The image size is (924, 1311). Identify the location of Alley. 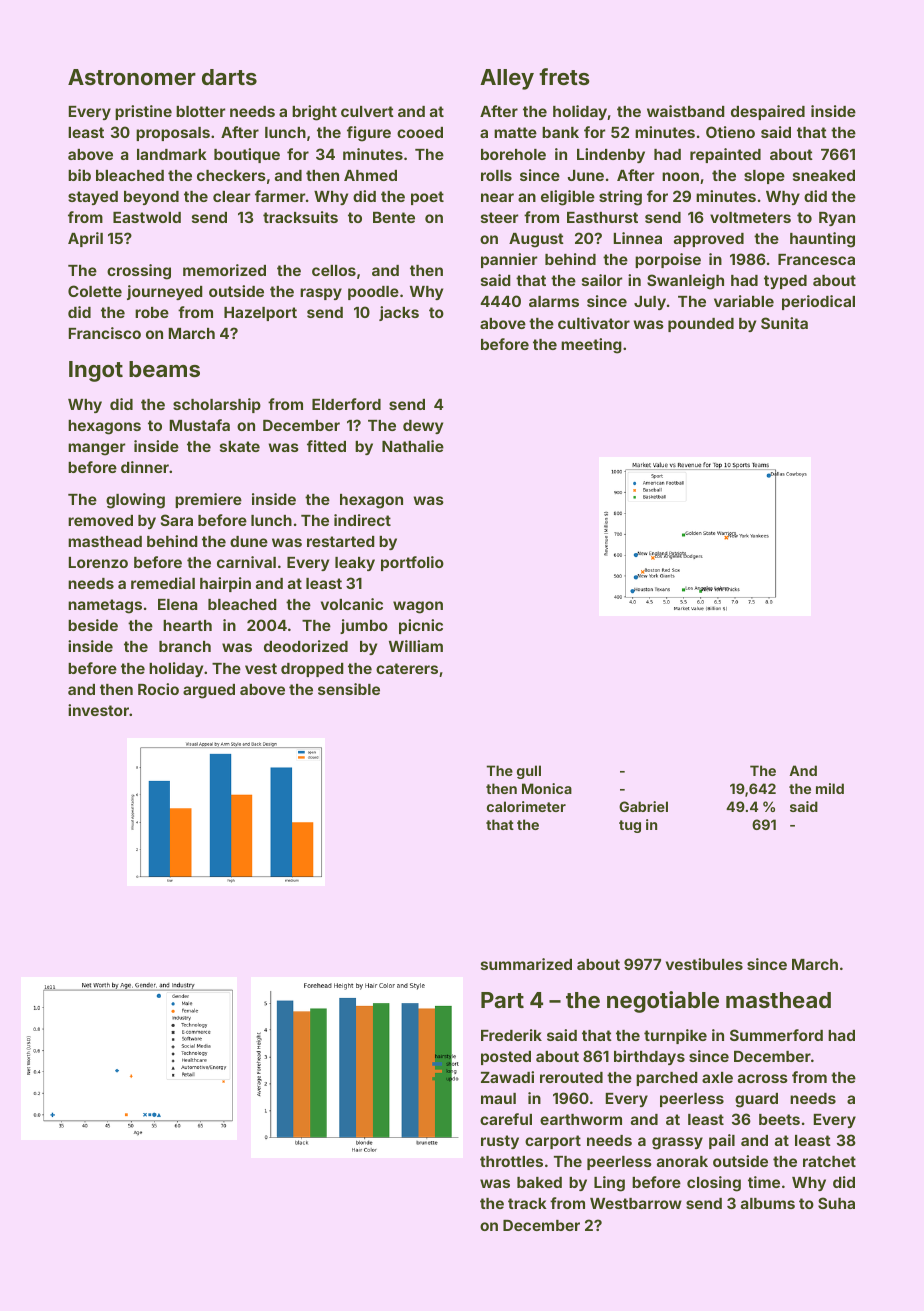
(507, 79).
